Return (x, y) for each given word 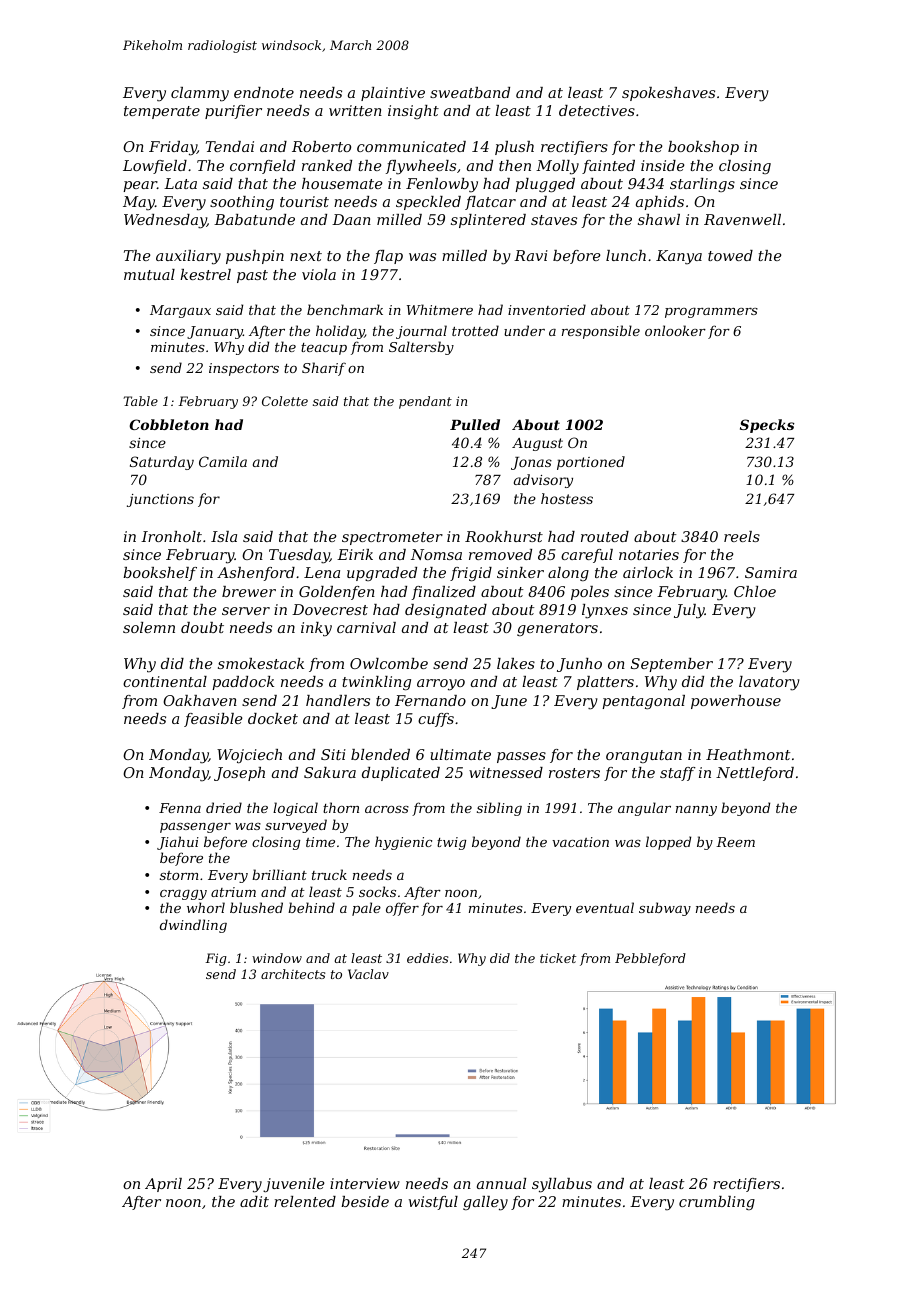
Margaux (180, 311)
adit (254, 1201)
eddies (427, 958)
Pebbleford (650, 959)
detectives (597, 110)
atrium (233, 892)
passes (521, 757)
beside (365, 1201)
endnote (264, 92)
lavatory (769, 683)
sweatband (470, 92)
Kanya (679, 257)
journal (421, 332)
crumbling (717, 1203)
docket (273, 718)
